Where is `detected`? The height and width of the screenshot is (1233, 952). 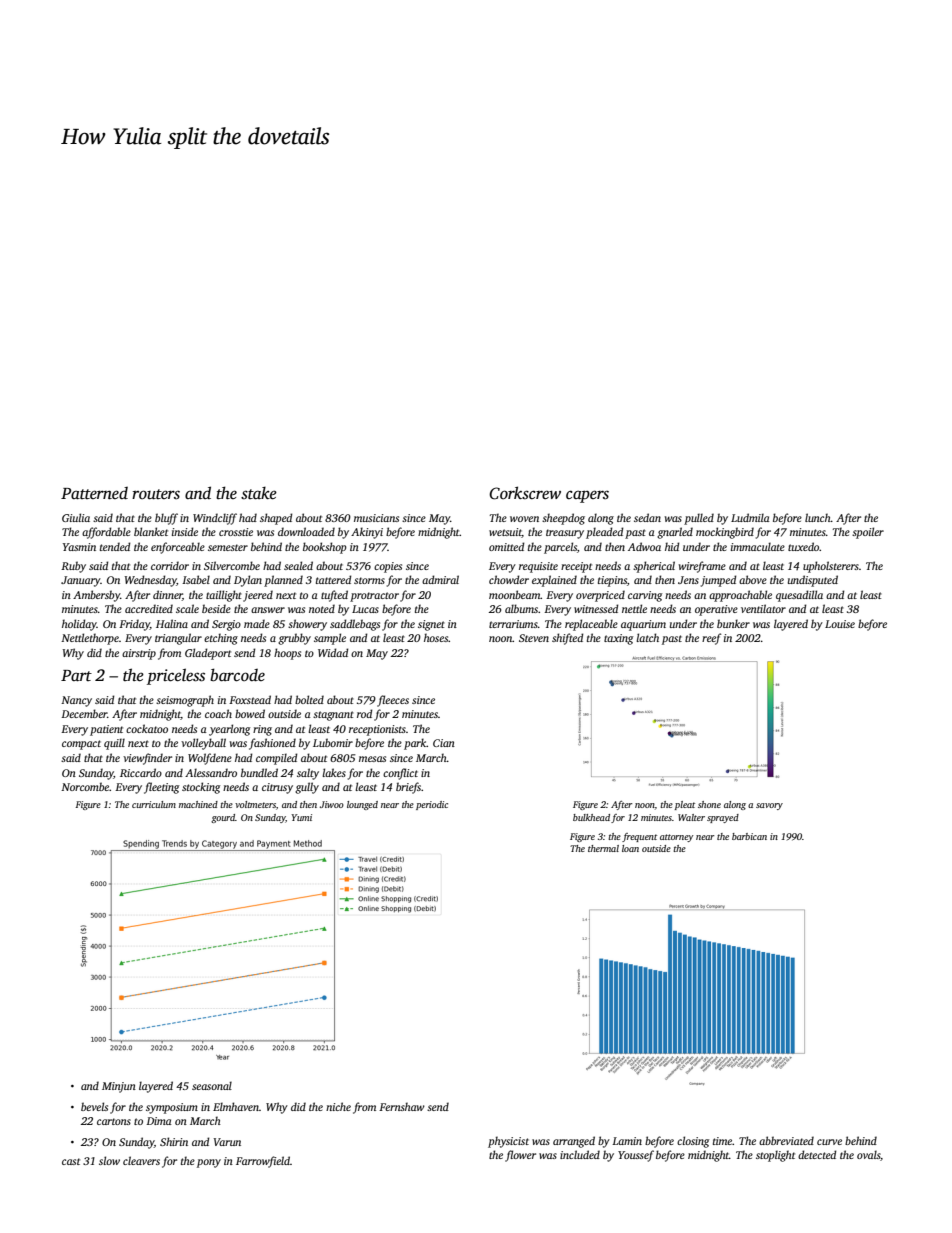
detected is located at coordinates (817, 1154).
